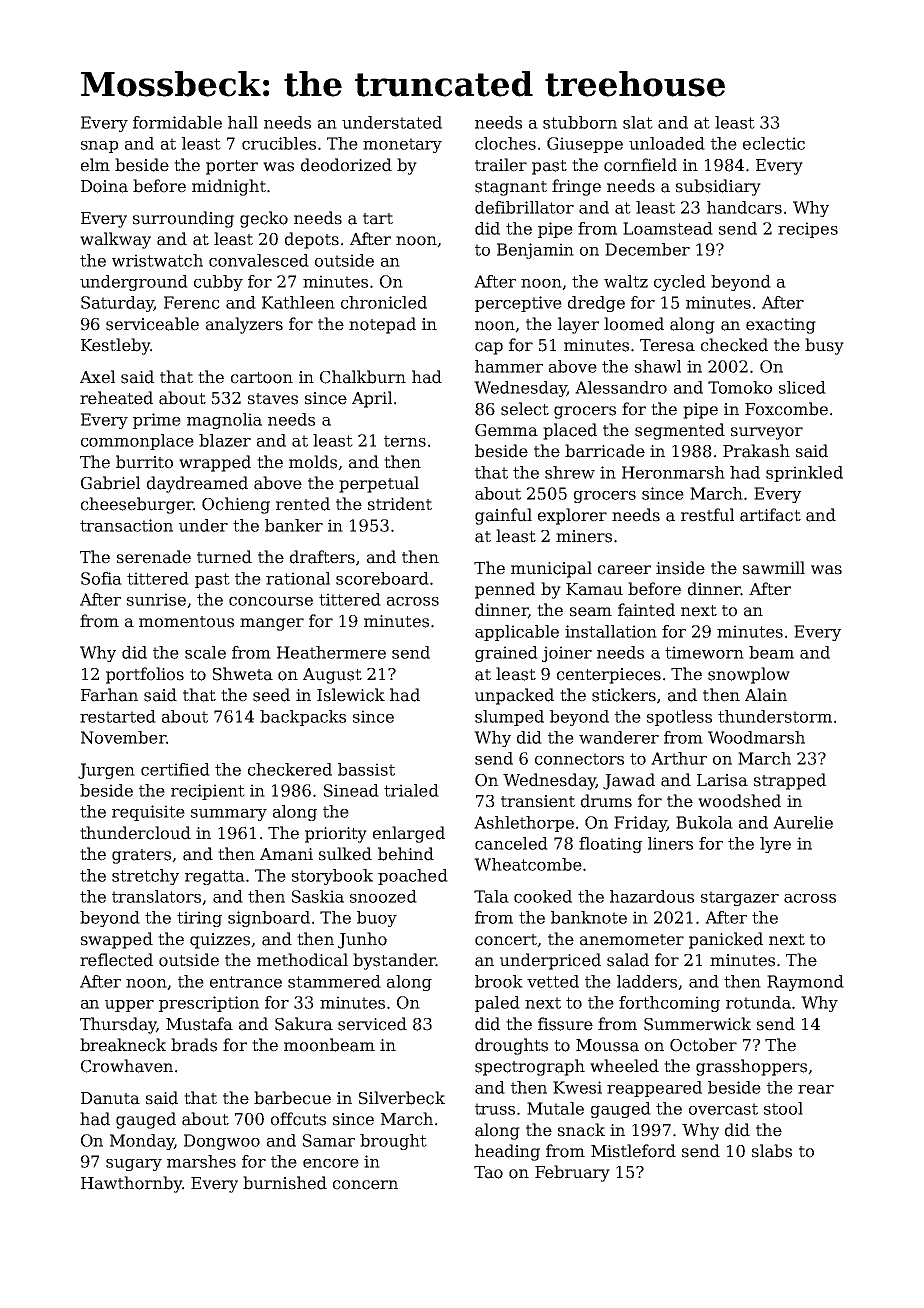 This screenshot has height=1308, width=924. Describe the element at coordinates (183, 219) in the screenshot. I see `surrounding` at that location.
